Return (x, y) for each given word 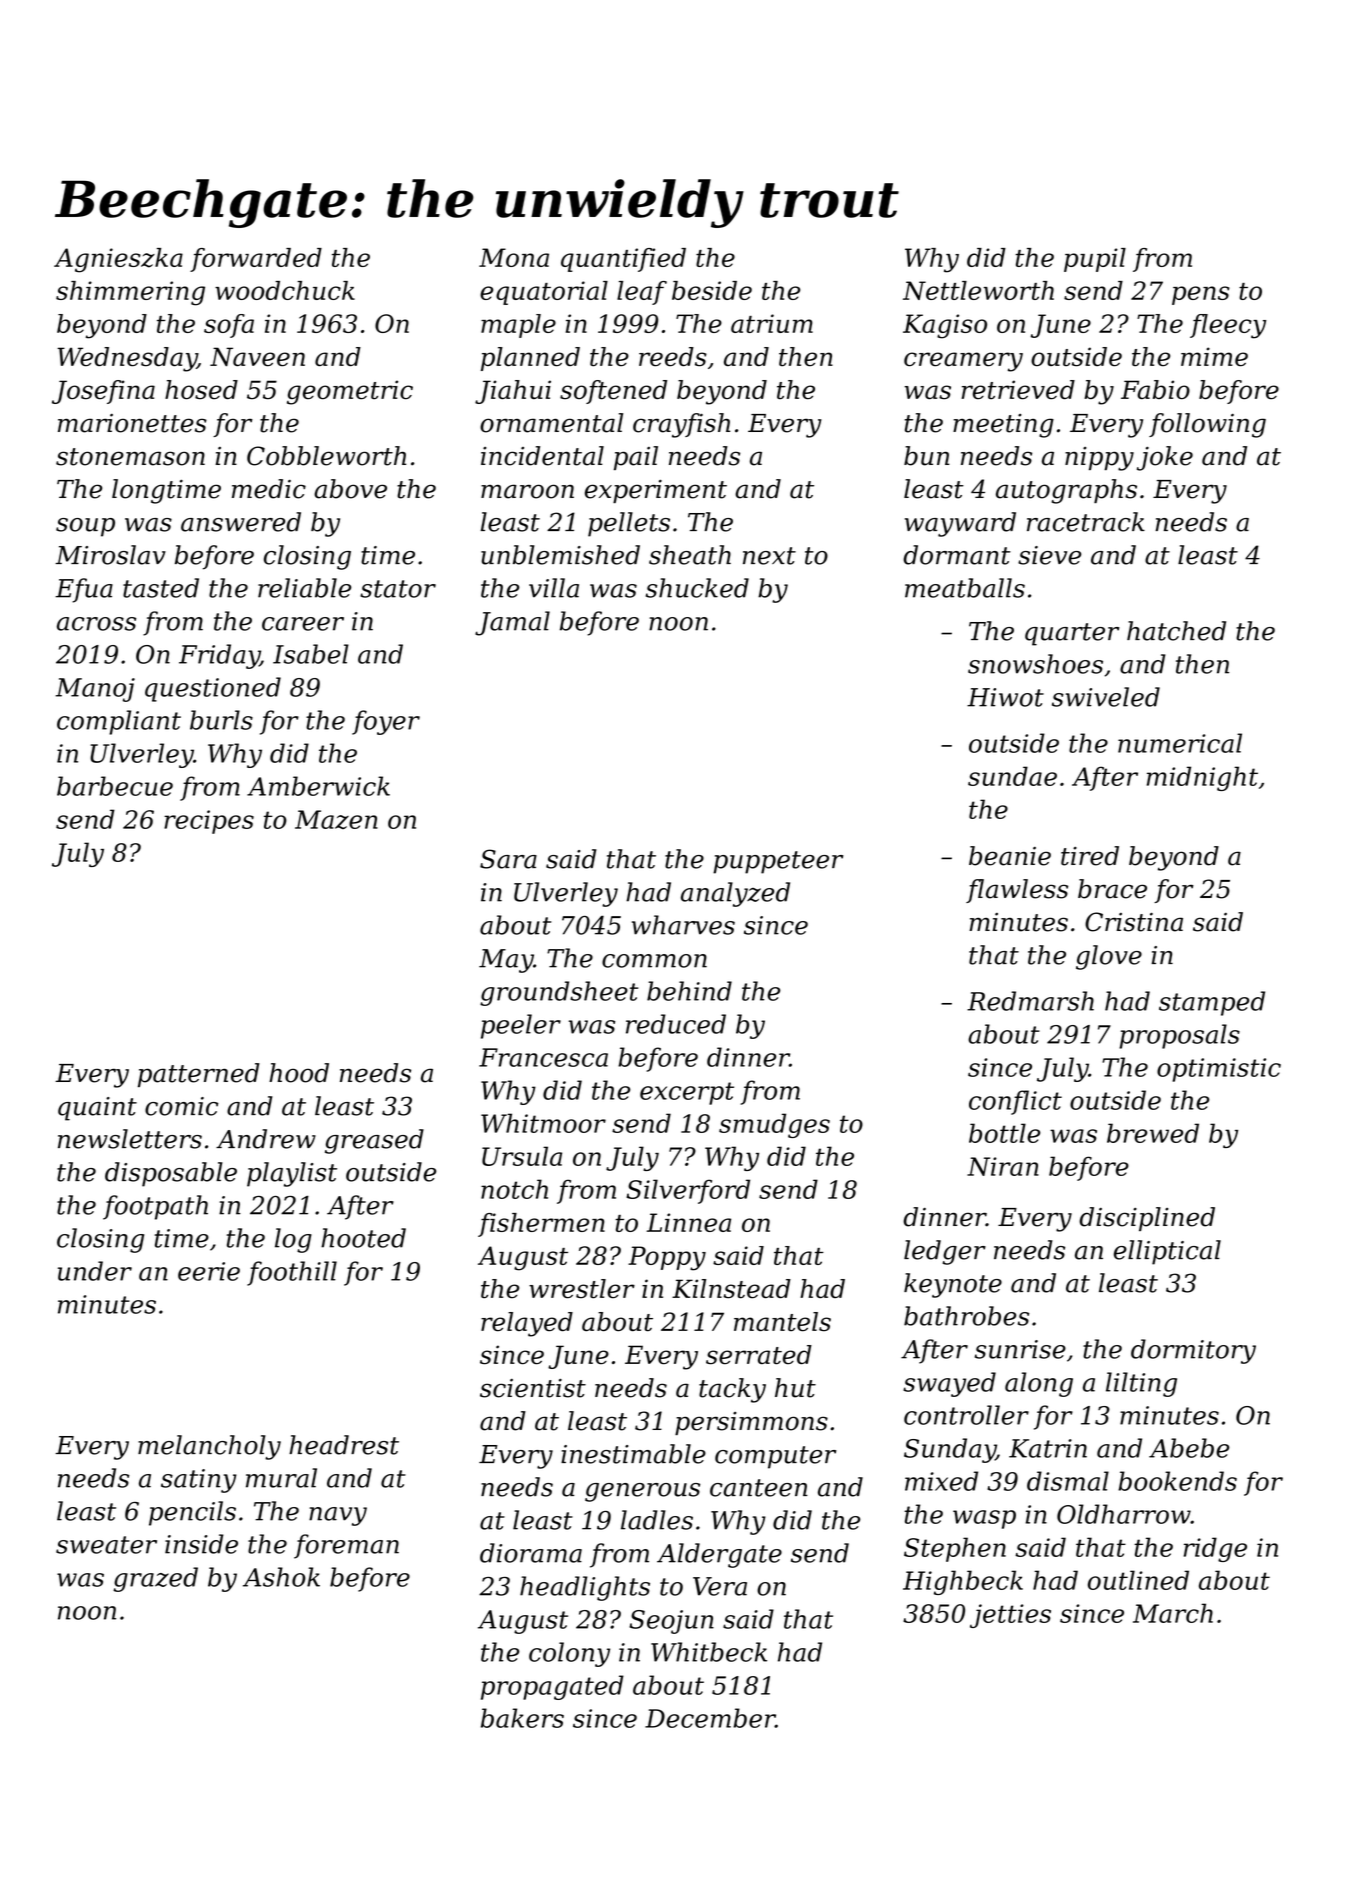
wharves (683, 925)
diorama (531, 1553)
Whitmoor (543, 1123)
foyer (386, 722)
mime (1214, 357)
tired (1090, 856)
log (293, 1240)
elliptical (1167, 1252)
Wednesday (127, 359)
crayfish (681, 425)
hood (299, 1073)
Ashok (281, 1577)
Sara (508, 859)
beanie (1010, 856)
